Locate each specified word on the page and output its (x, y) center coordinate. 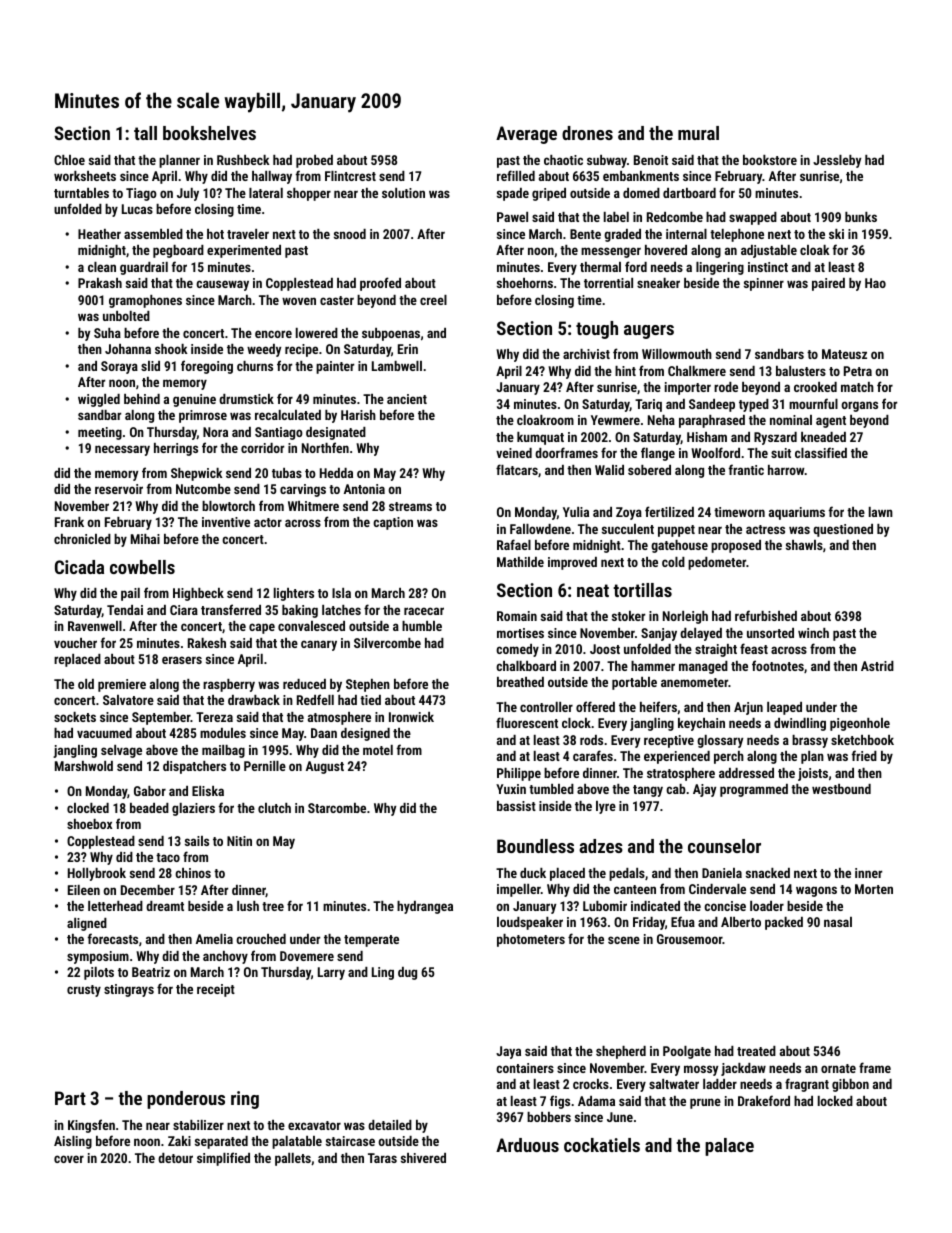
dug (407, 973)
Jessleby (837, 161)
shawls (804, 545)
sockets (75, 717)
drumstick (246, 399)
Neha (661, 420)
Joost (605, 649)
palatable (297, 1142)
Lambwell (397, 366)
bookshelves (209, 133)
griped (549, 194)
